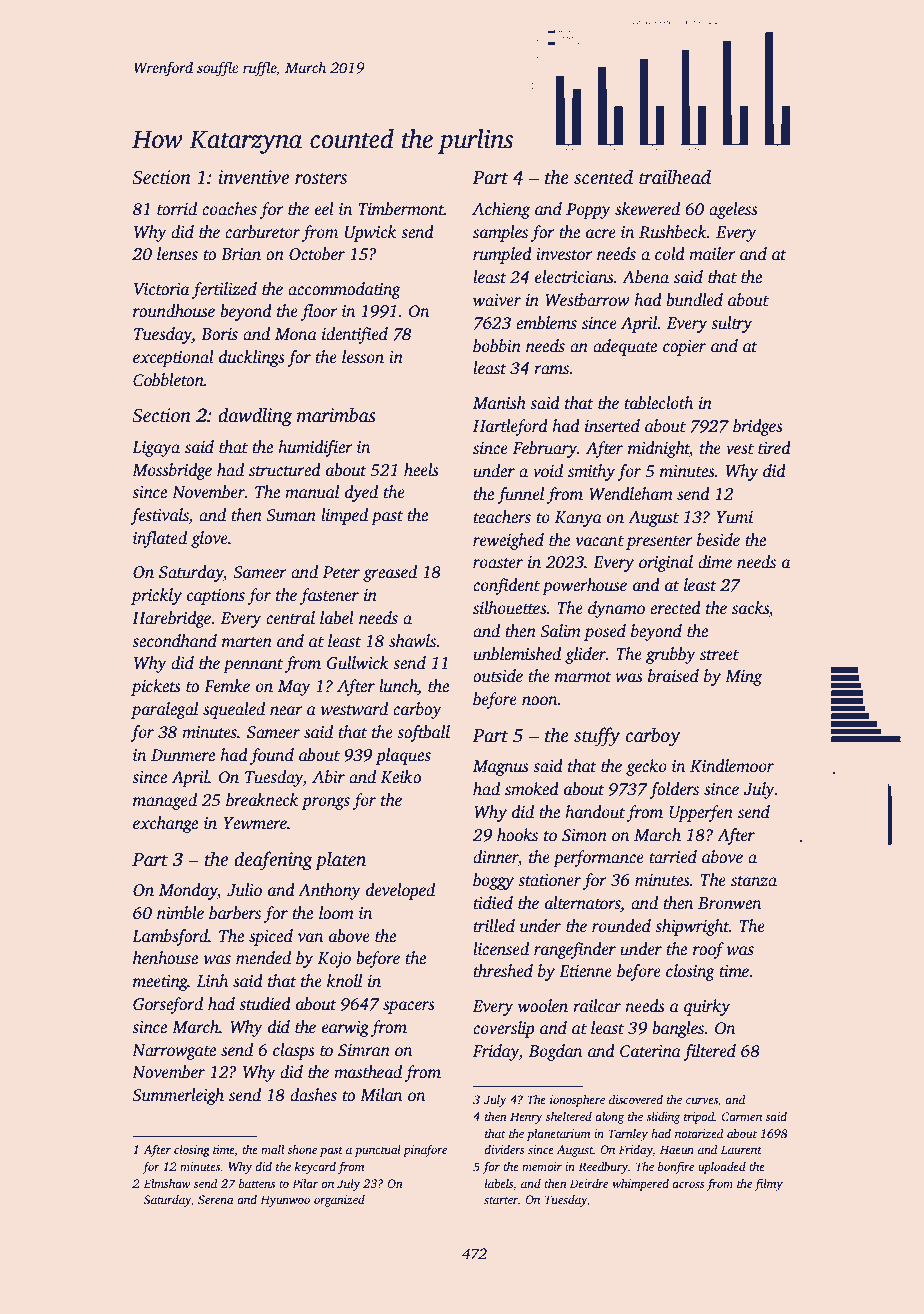 The height and width of the screenshot is (1314, 924). Describe the element at coordinates (506, 586) in the screenshot. I see `confident` at that location.
